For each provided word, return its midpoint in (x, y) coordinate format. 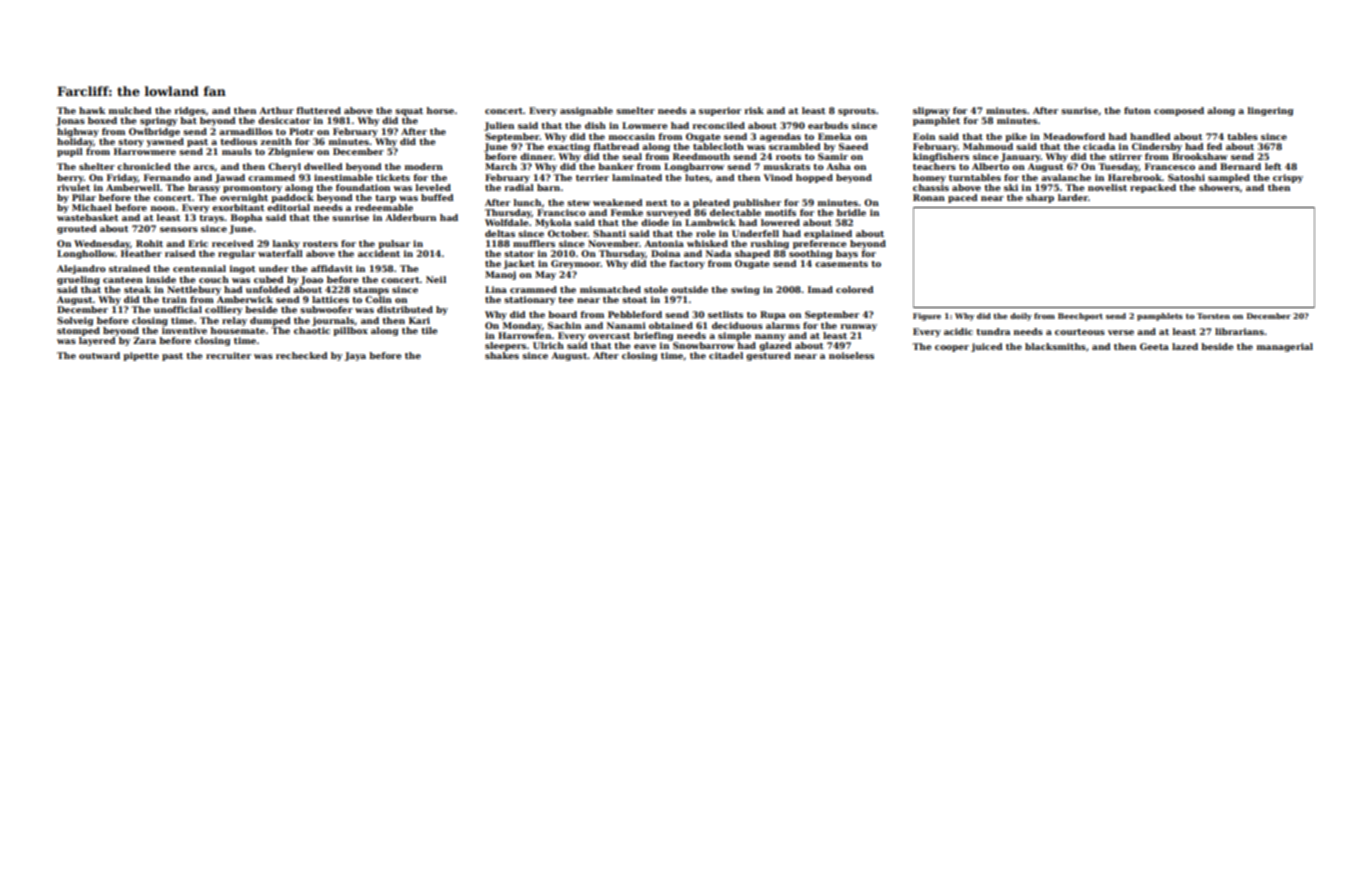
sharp (1040, 198)
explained (828, 234)
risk (754, 110)
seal (632, 156)
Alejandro (81, 269)
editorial (288, 207)
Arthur (276, 110)
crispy (1288, 178)
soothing (811, 254)
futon (1137, 110)
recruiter (228, 355)
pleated (711, 203)
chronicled (144, 166)
